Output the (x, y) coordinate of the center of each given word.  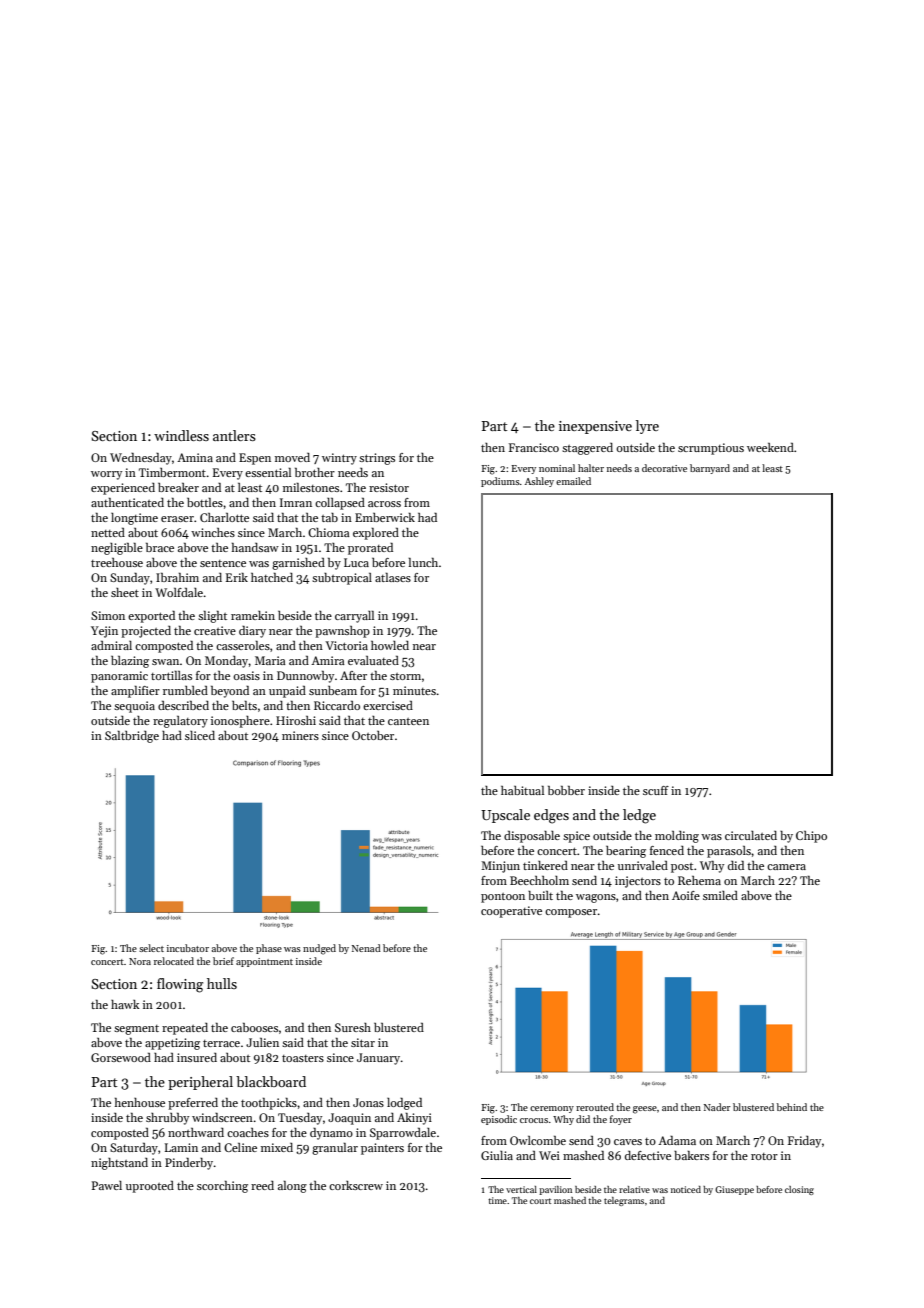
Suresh (353, 1027)
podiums (500, 482)
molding (677, 837)
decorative (664, 468)
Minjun (500, 867)
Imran (296, 502)
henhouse (140, 1102)
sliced (200, 735)
